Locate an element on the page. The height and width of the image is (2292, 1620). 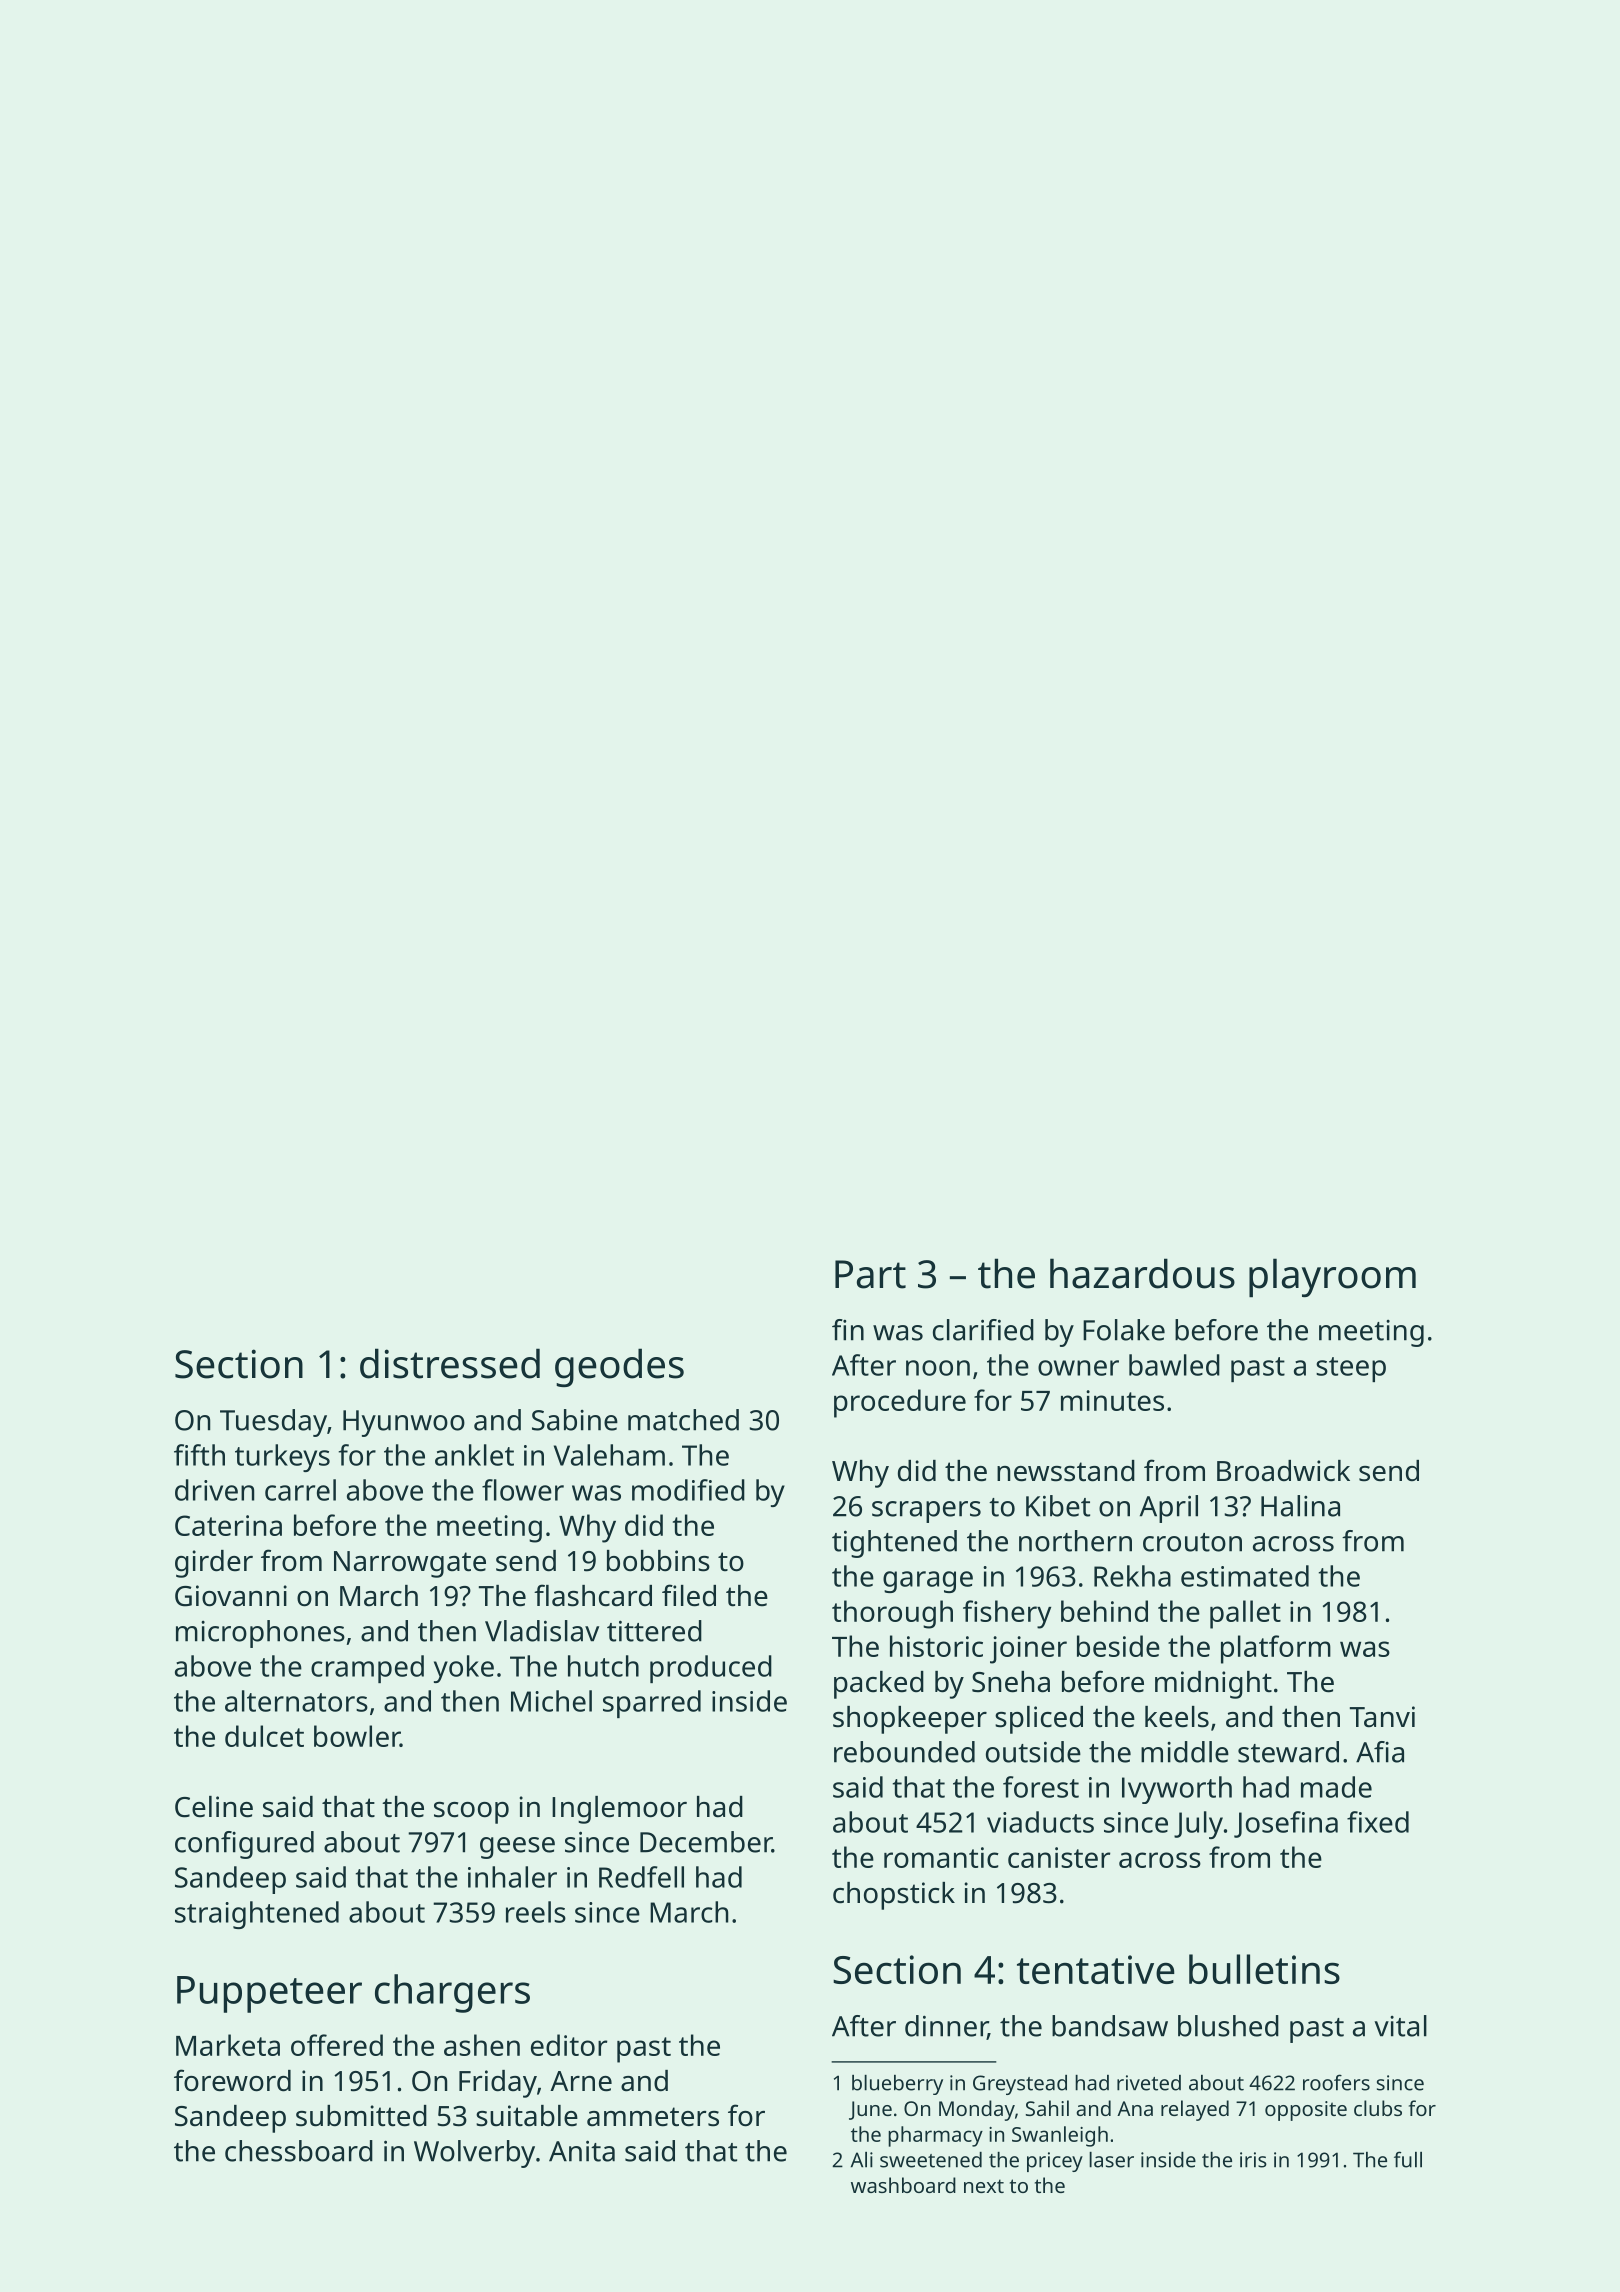
Sneha is located at coordinates (1011, 1682).
